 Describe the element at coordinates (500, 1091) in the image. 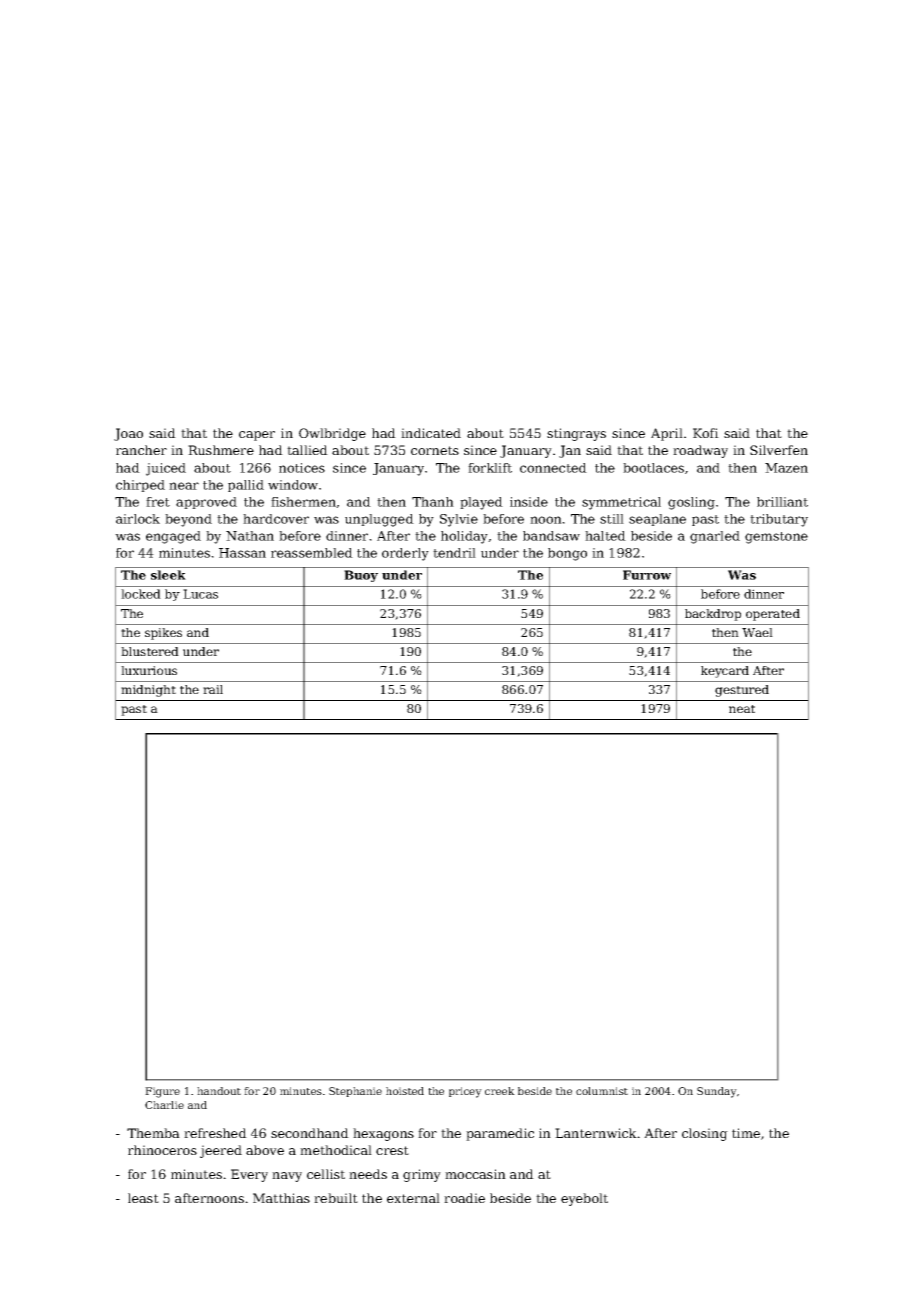

I see `creek` at that location.
